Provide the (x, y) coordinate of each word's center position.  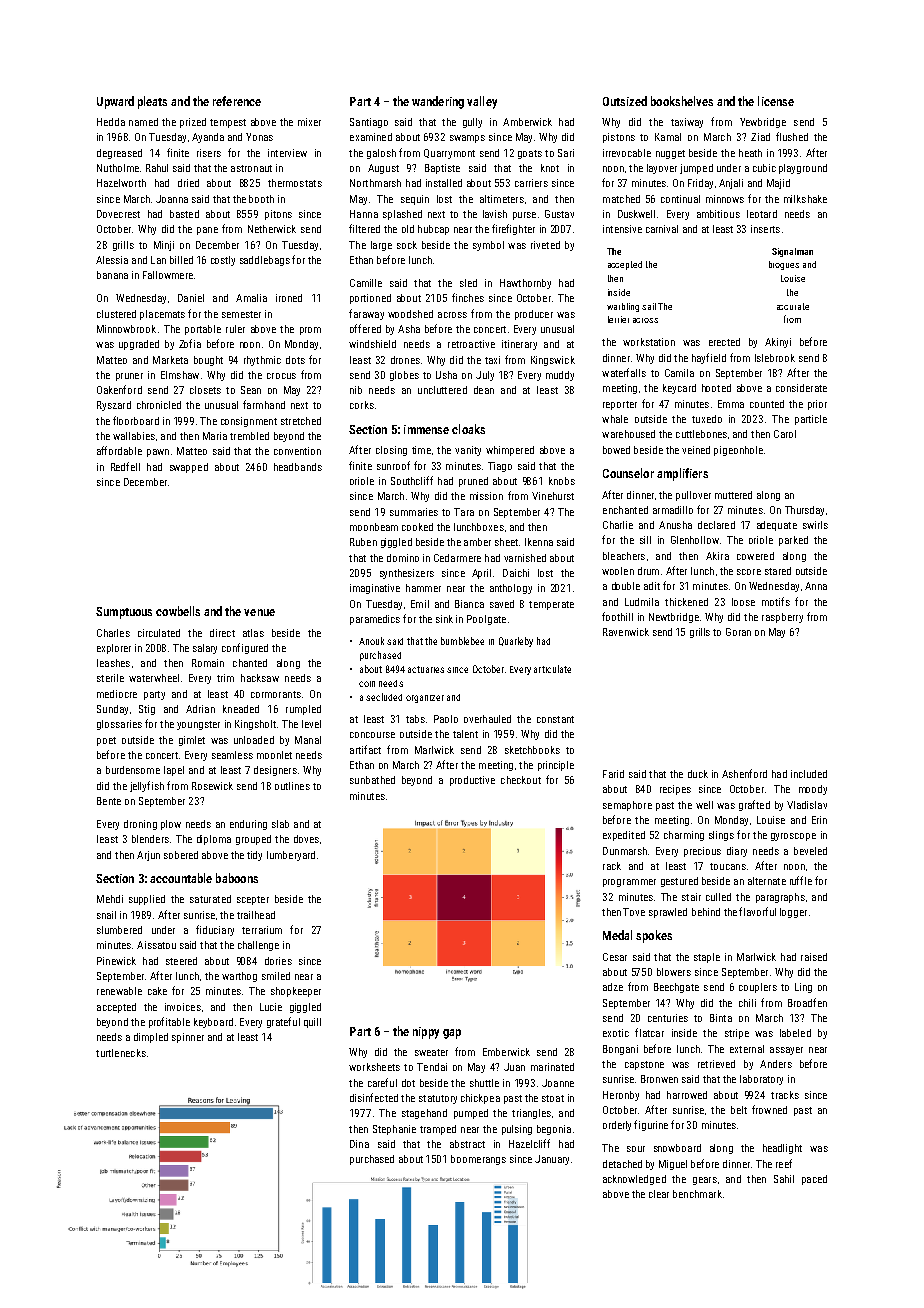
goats (530, 154)
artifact (365, 749)
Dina (359, 1144)
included (809, 774)
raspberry (782, 618)
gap (452, 1034)
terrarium (262, 930)
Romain (208, 663)
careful (382, 1082)
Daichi (516, 573)
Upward (115, 102)
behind (706, 912)
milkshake (805, 199)
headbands (298, 467)
